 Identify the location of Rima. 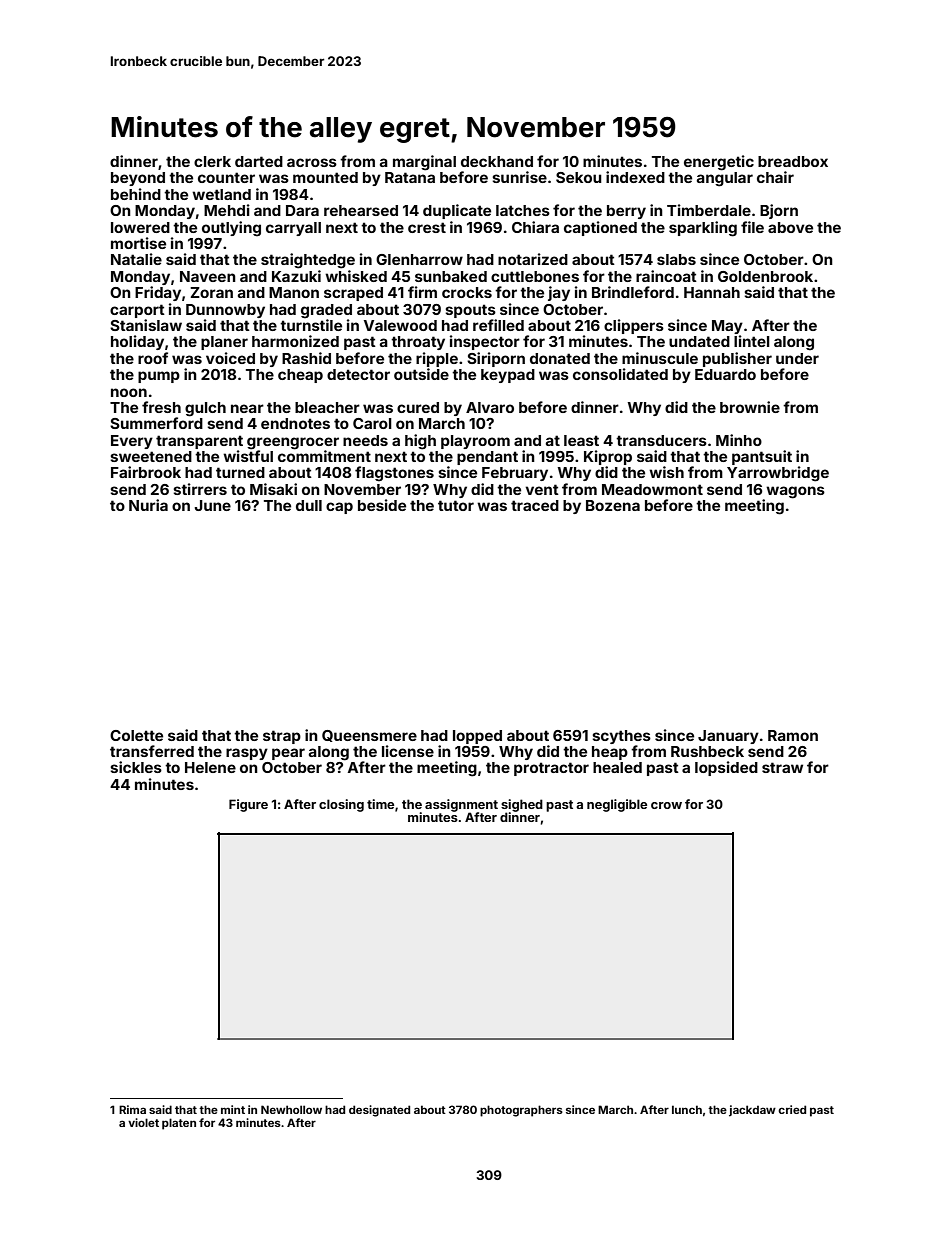
(132, 1109).
